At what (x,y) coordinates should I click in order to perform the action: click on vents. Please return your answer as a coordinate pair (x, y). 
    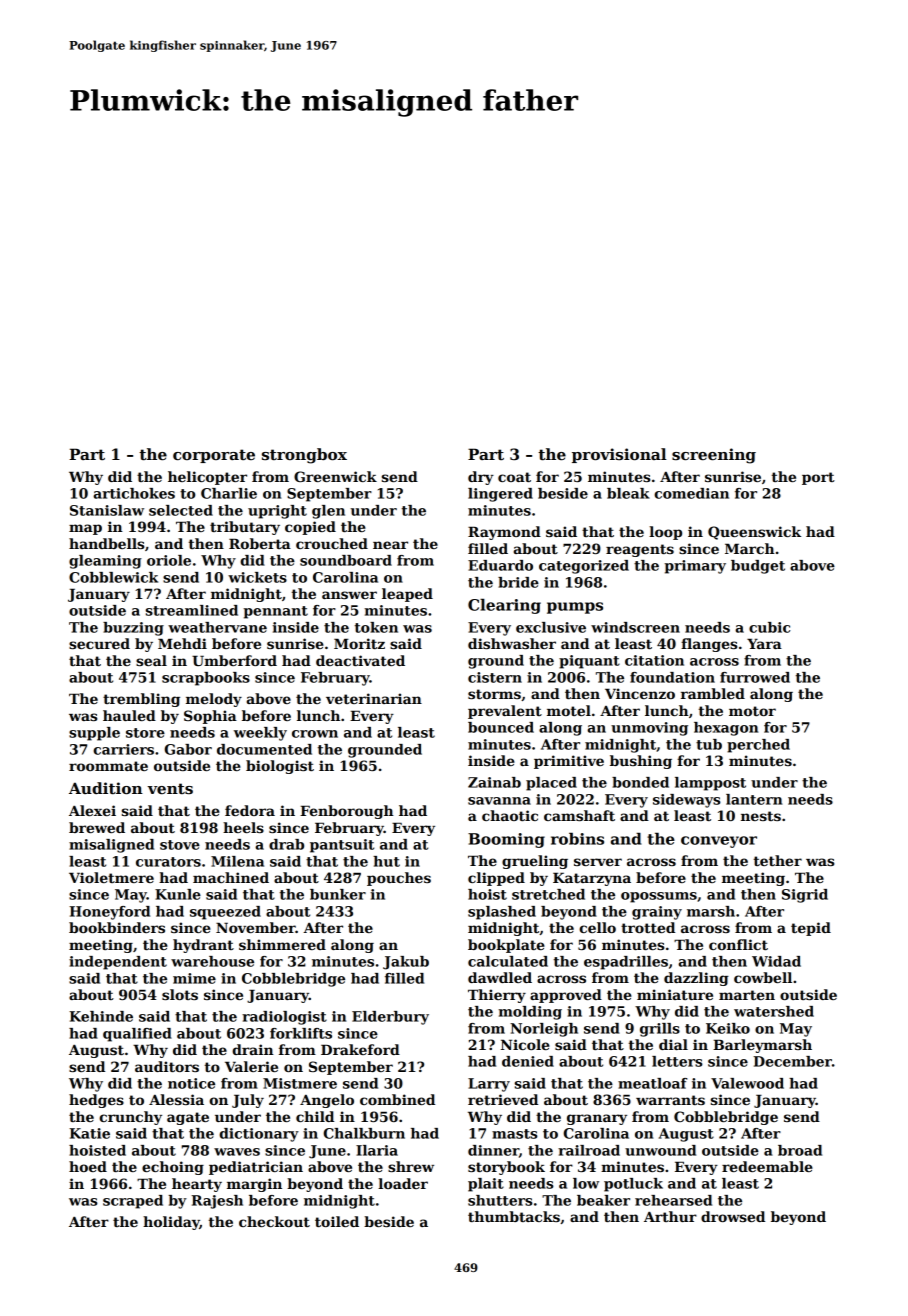
    Looking at the image, I should click on (170, 788).
